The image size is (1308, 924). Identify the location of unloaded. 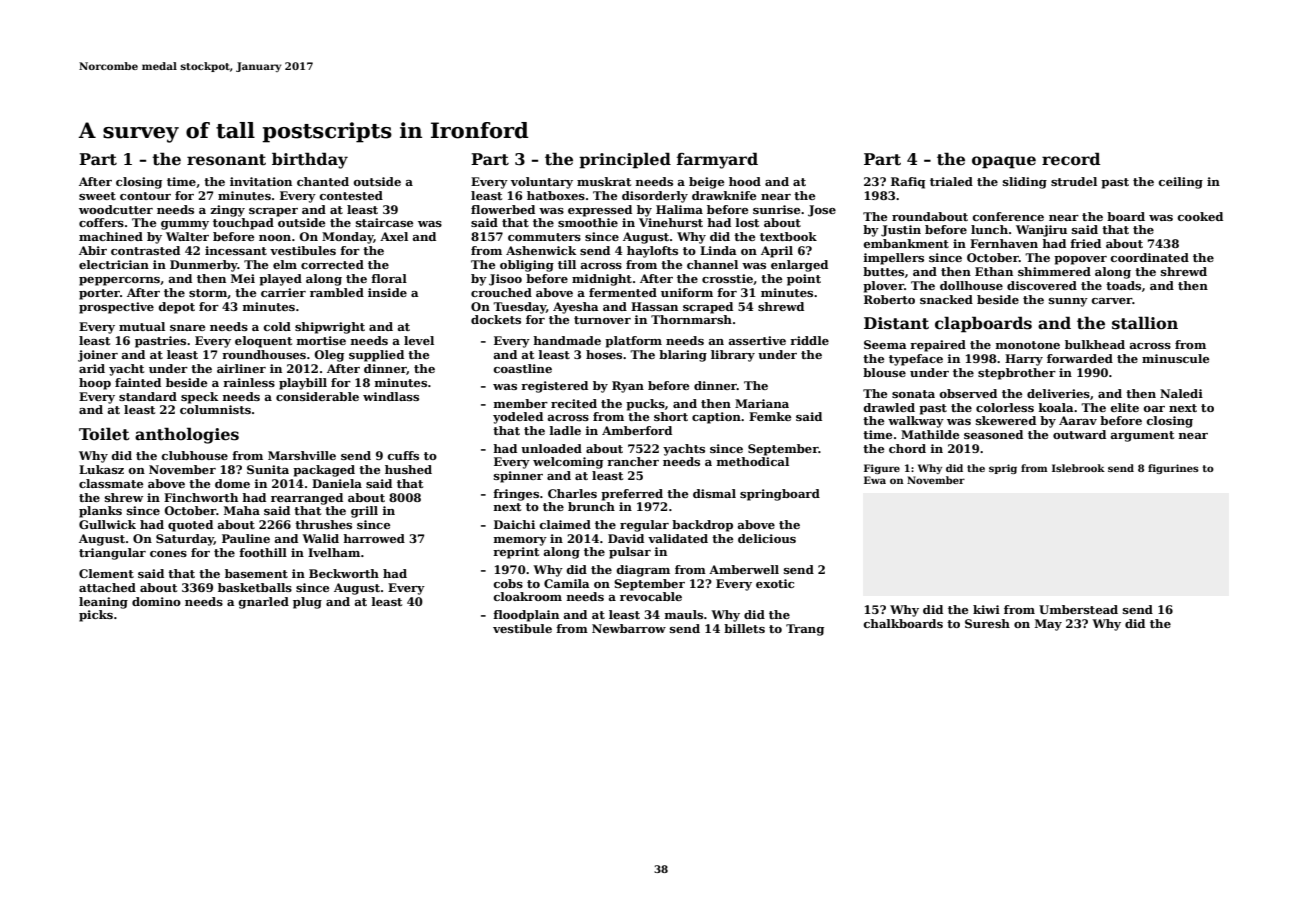
(551, 448).
